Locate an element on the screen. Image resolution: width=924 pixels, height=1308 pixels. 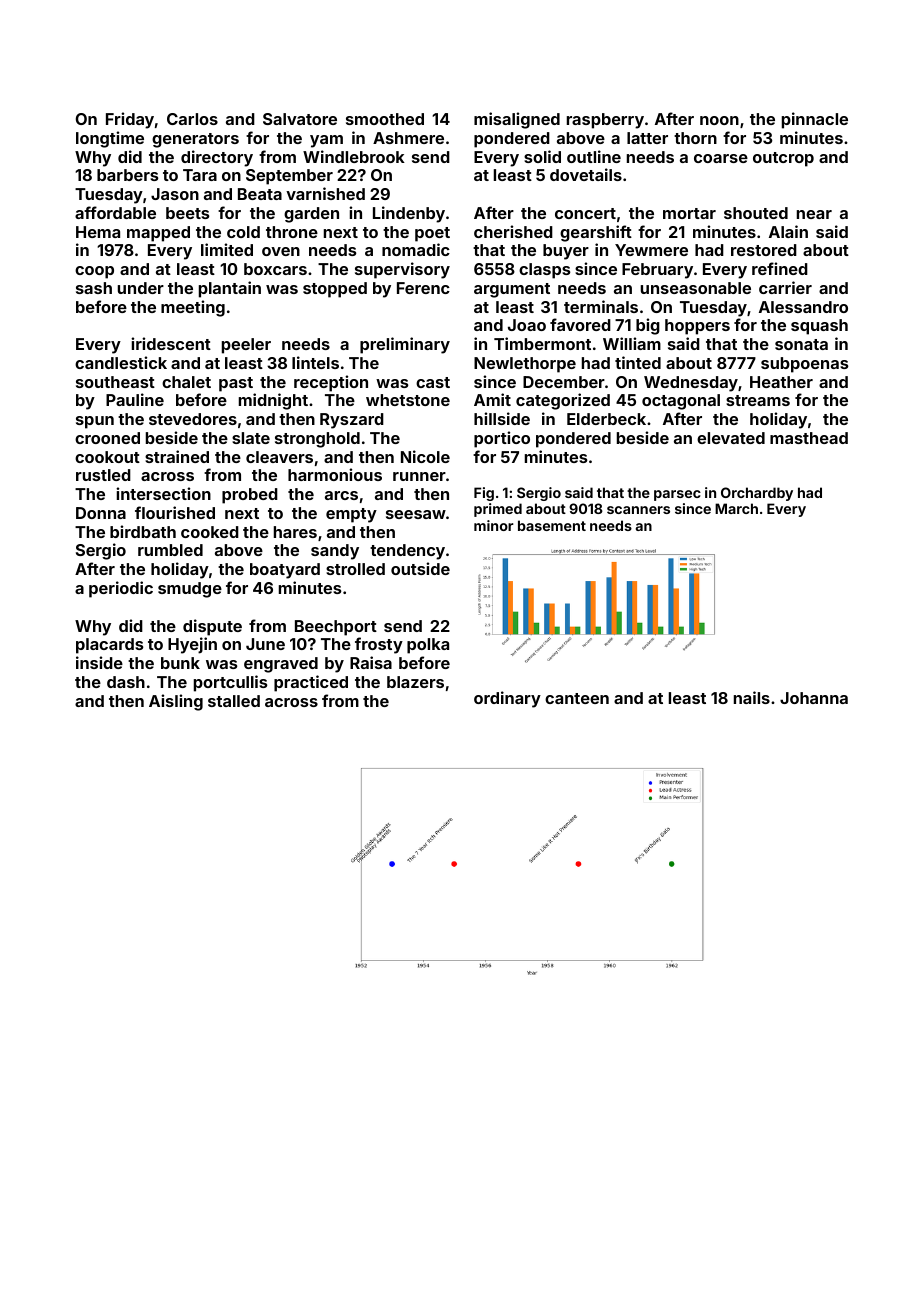
Johanna is located at coordinates (814, 698).
